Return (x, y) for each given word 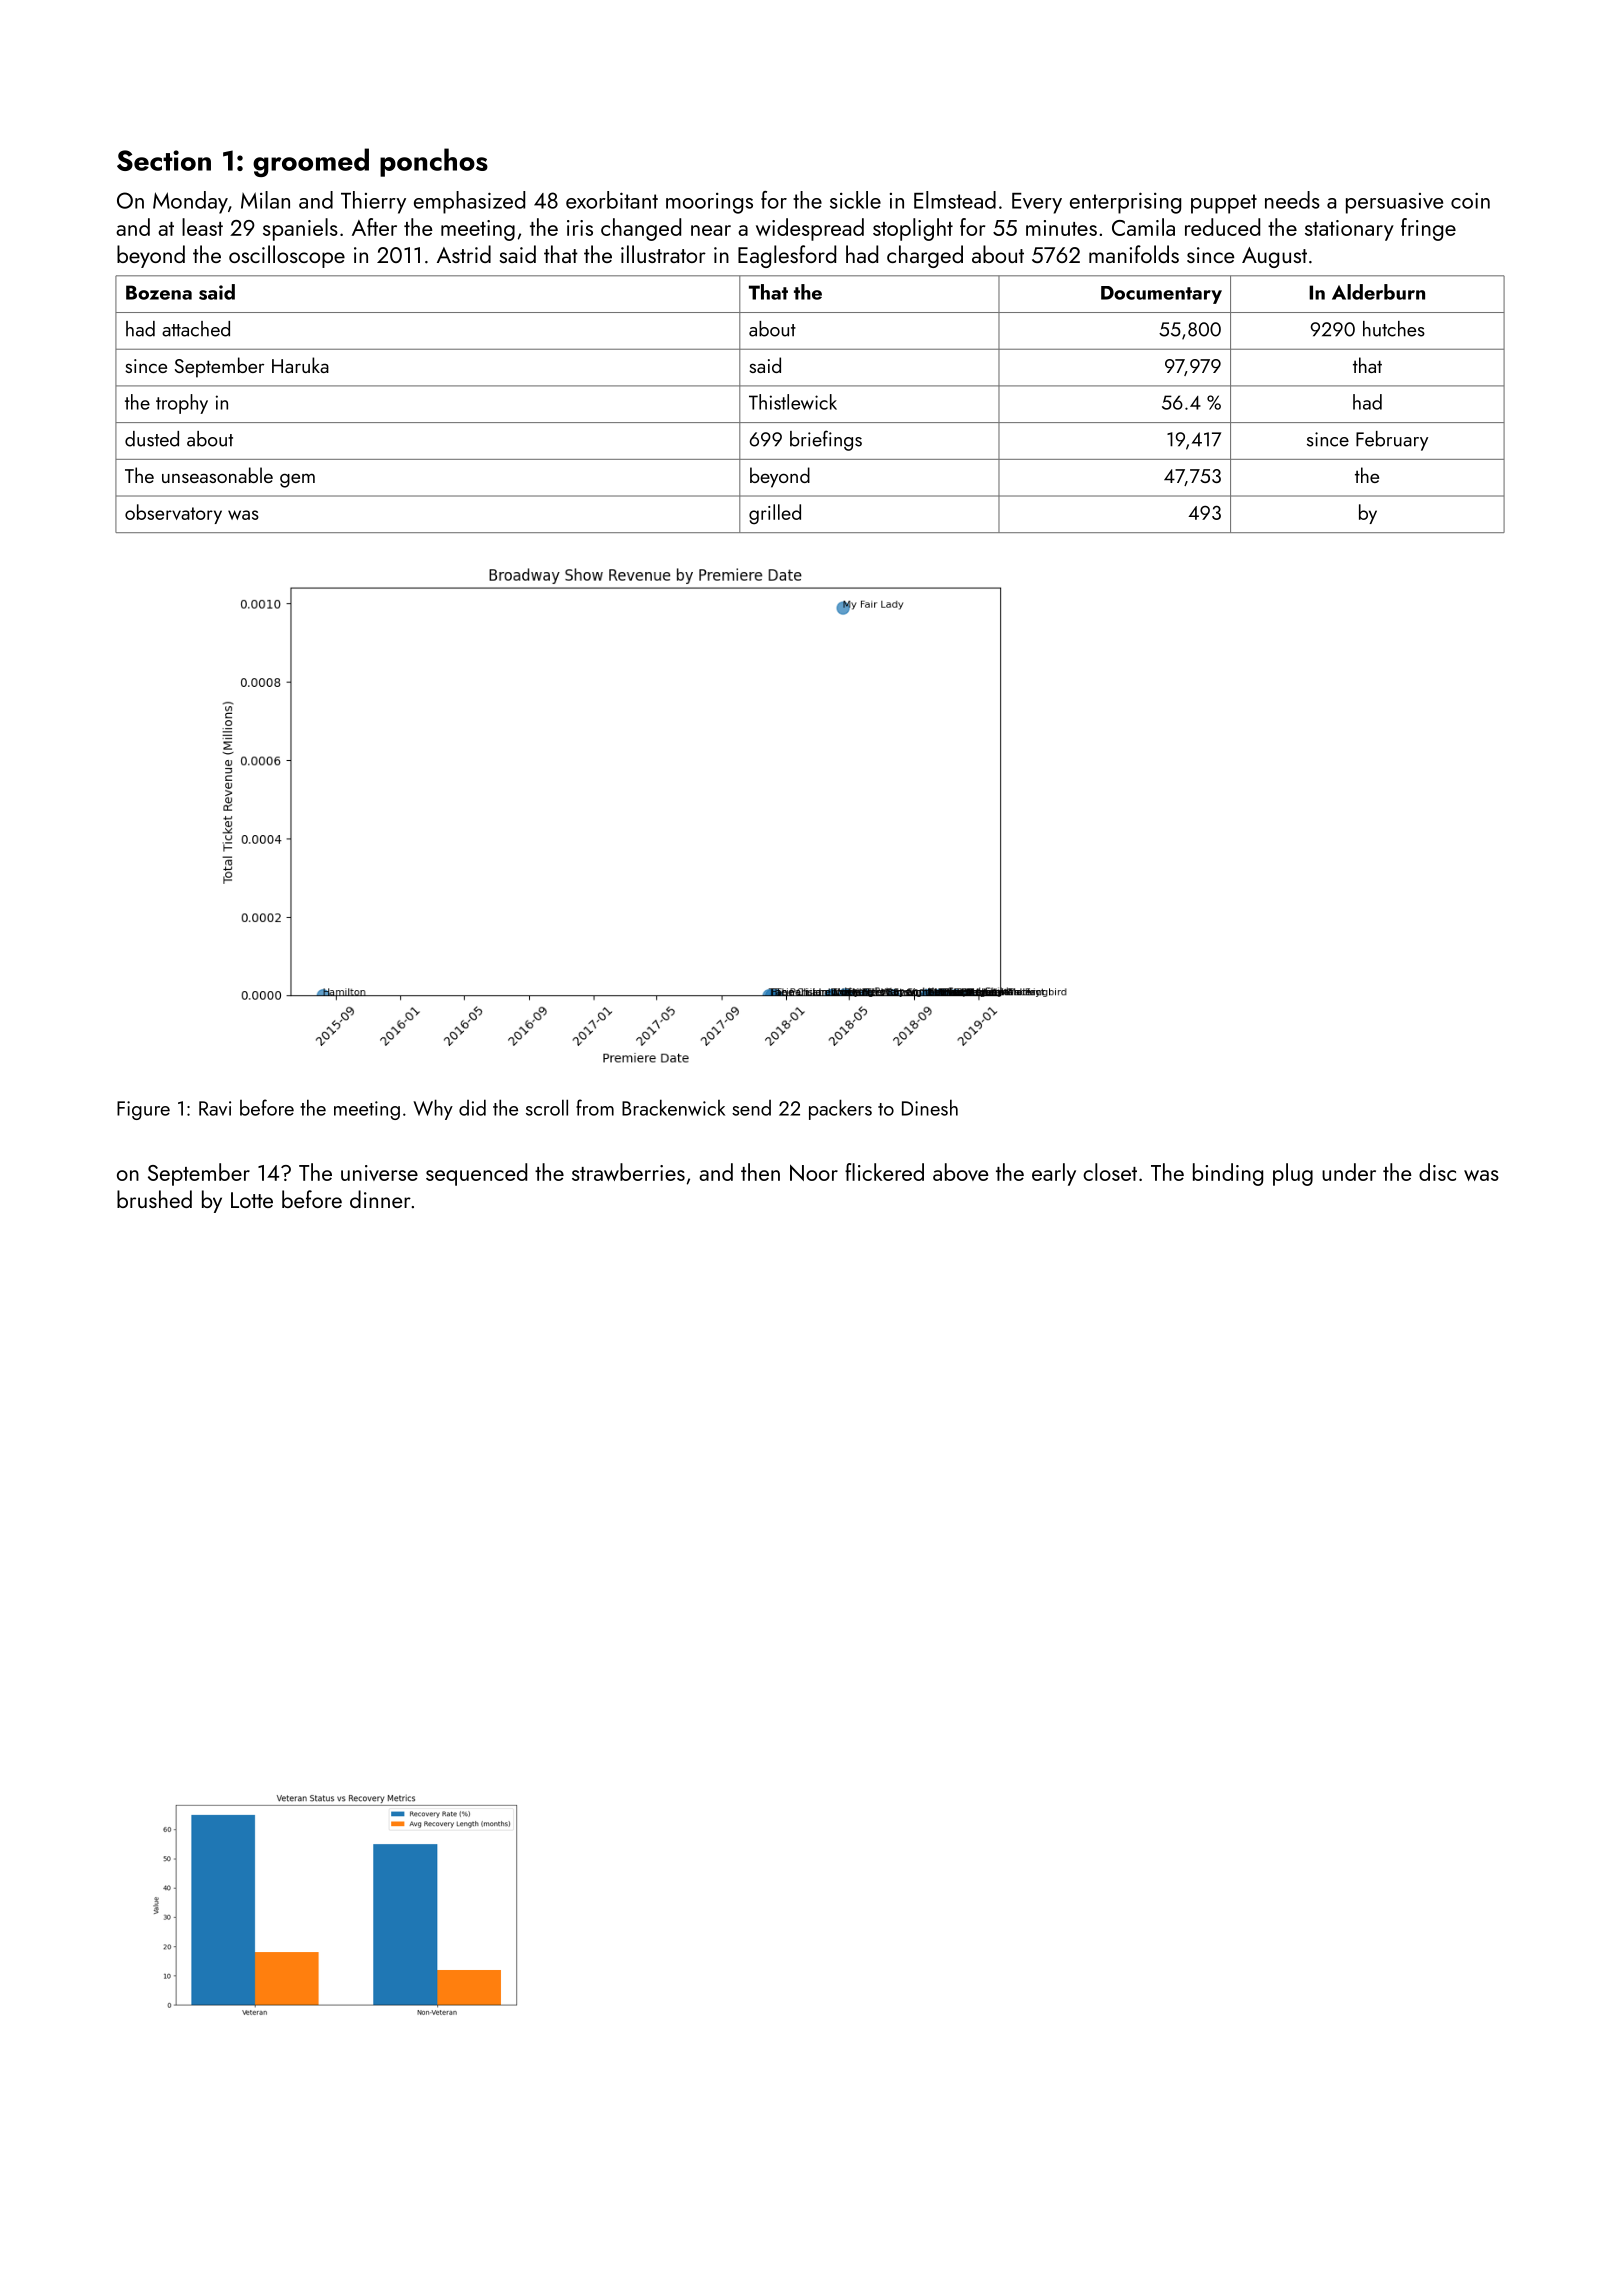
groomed (311, 162)
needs (1292, 200)
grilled (775, 514)
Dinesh (930, 1107)
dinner (380, 1199)
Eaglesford (787, 256)
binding (1228, 1174)
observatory (173, 514)
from (595, 1107)
